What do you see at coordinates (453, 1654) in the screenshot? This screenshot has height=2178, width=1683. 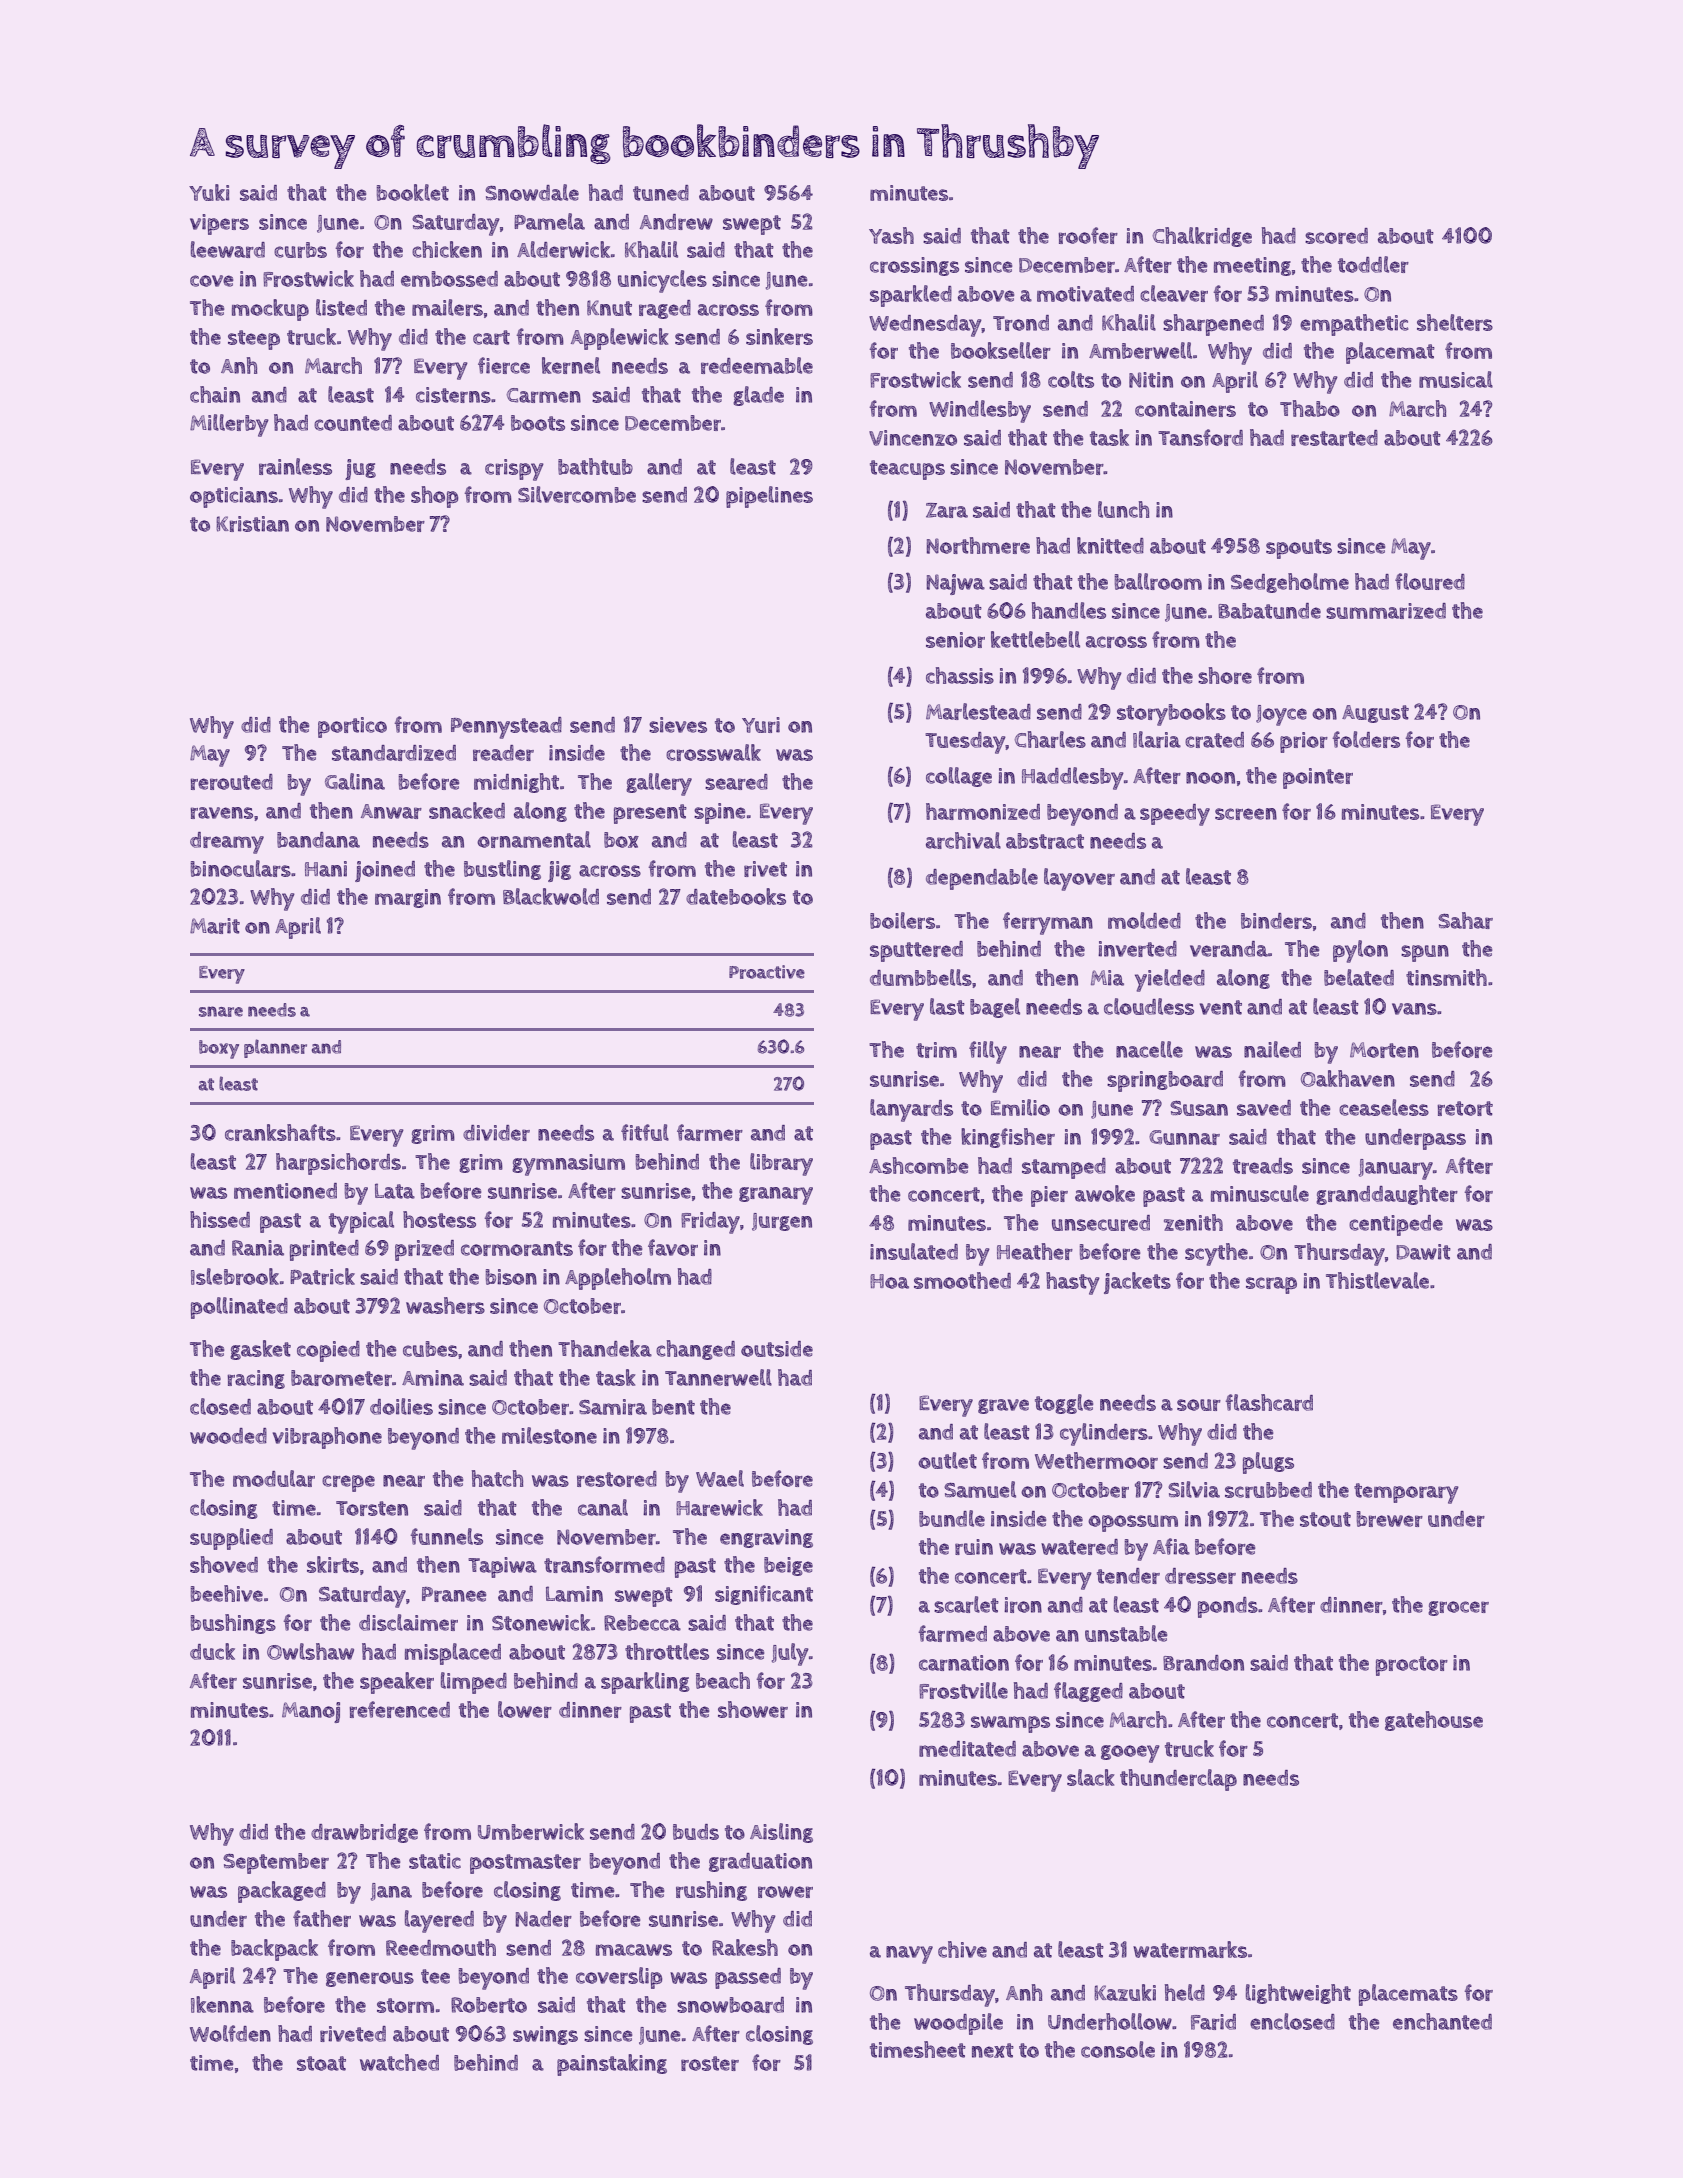 I see `misplaced` at bounding box center [453, 1654].
